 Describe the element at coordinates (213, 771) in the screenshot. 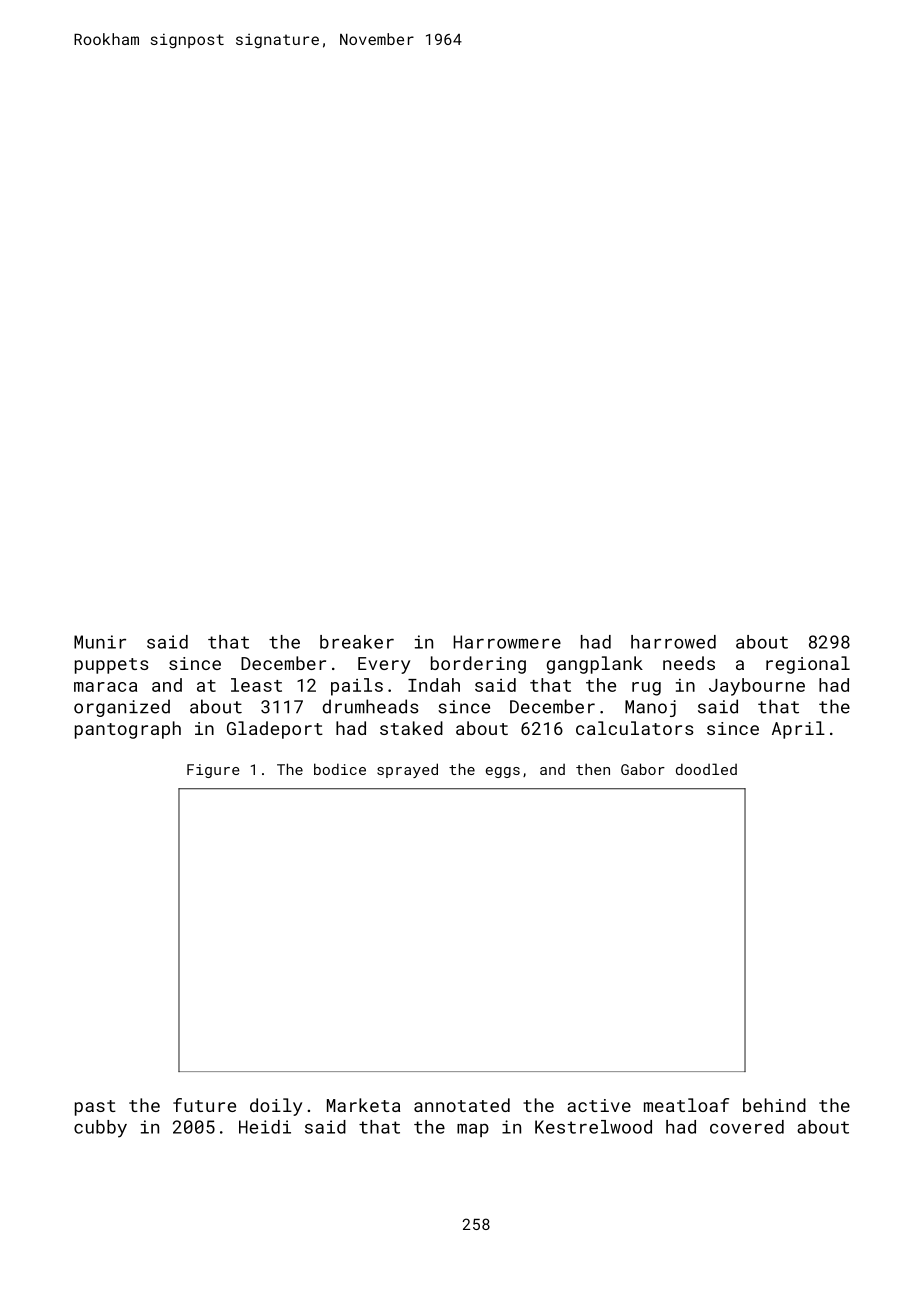

I see `Figure` at that location.
